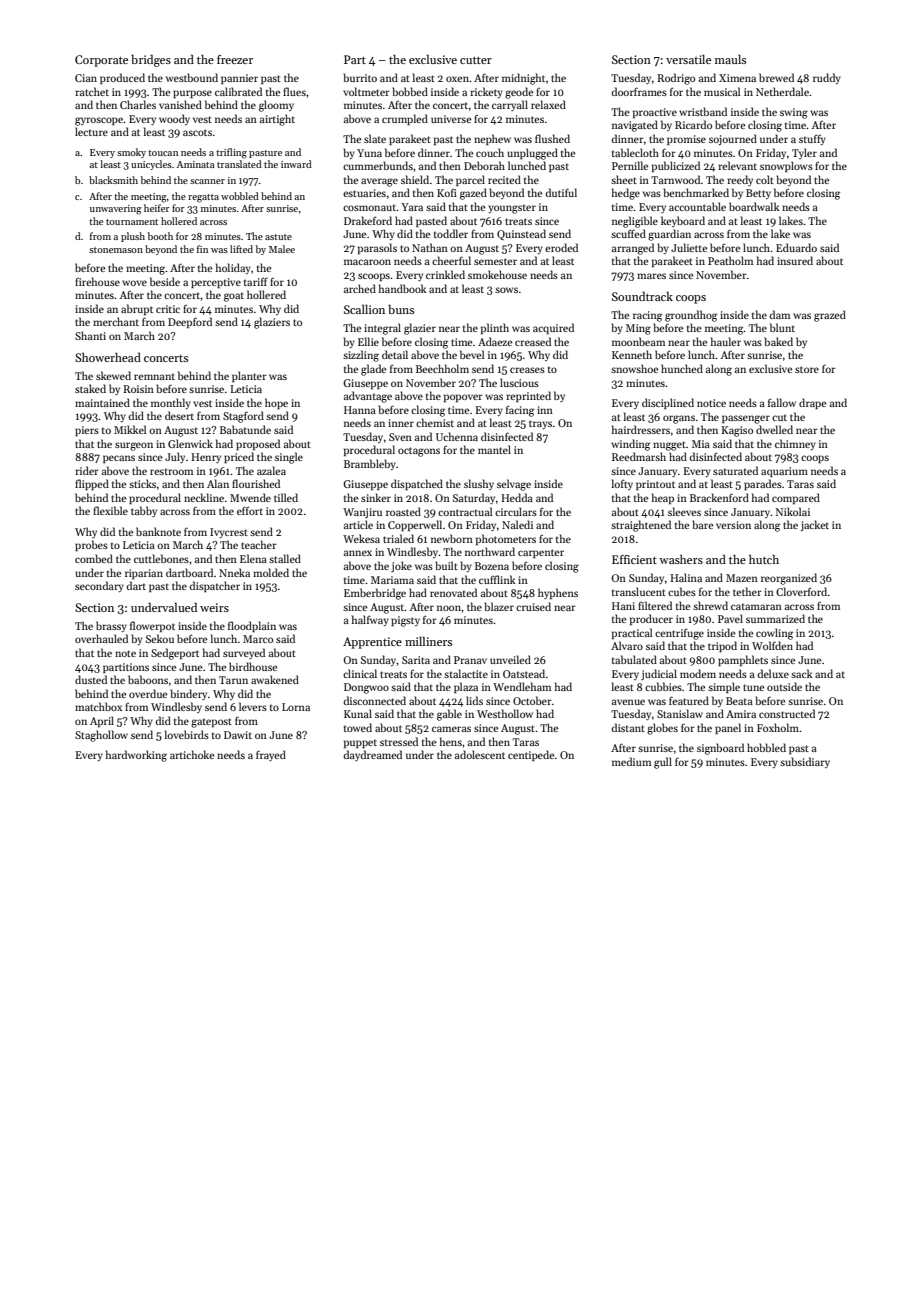  What do you see at coordinates (101, 61) in the image?
I see `Corporate` at bounding box center [101, 61].
